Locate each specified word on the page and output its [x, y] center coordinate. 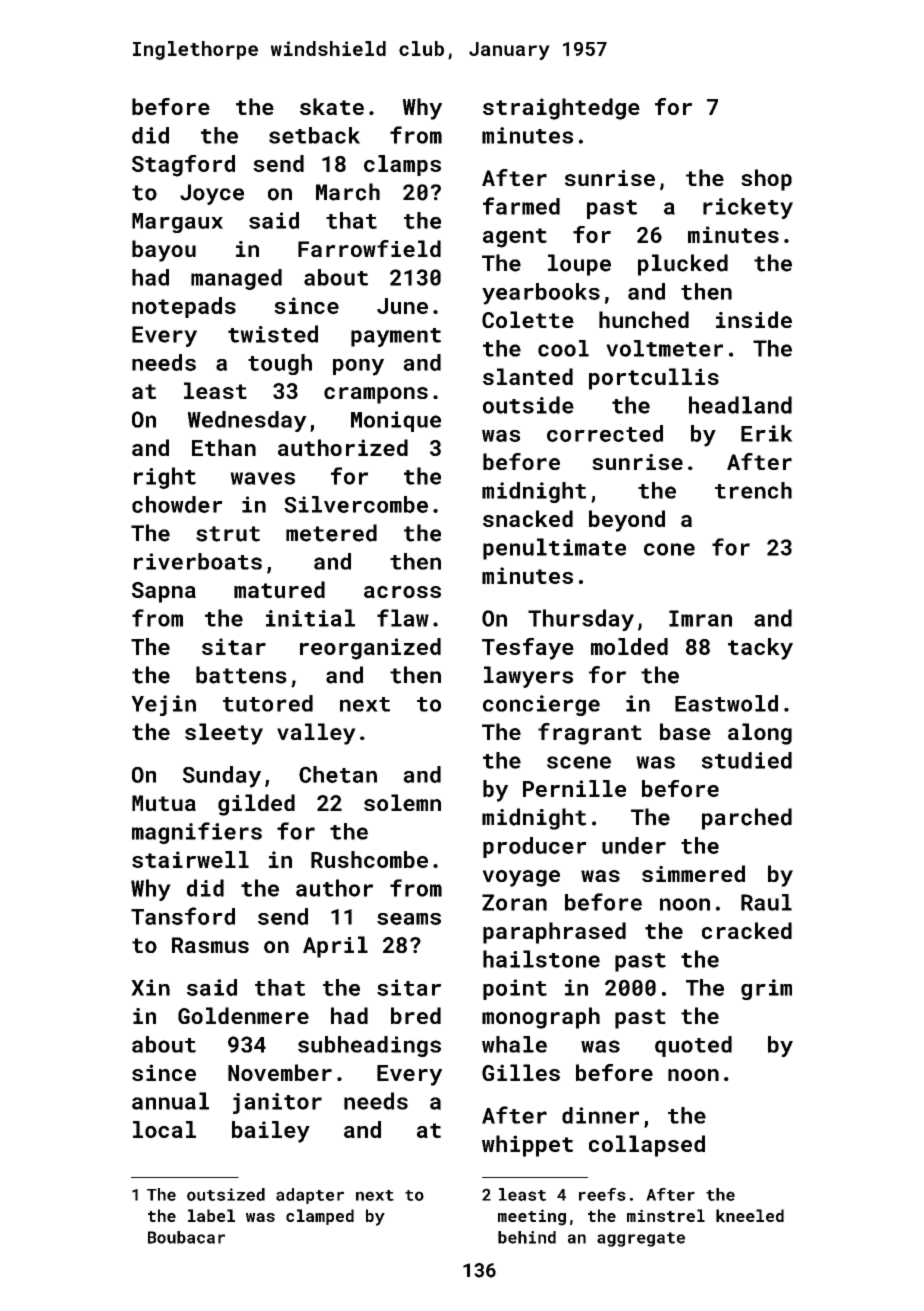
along [760, 734]
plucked [683, 265]
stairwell [190, 859]
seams [409, 919]
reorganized [370, 649]
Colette [528, 319]
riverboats [198, 561]
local [164, 1129]
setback [314, 135]
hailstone [541, 959]
